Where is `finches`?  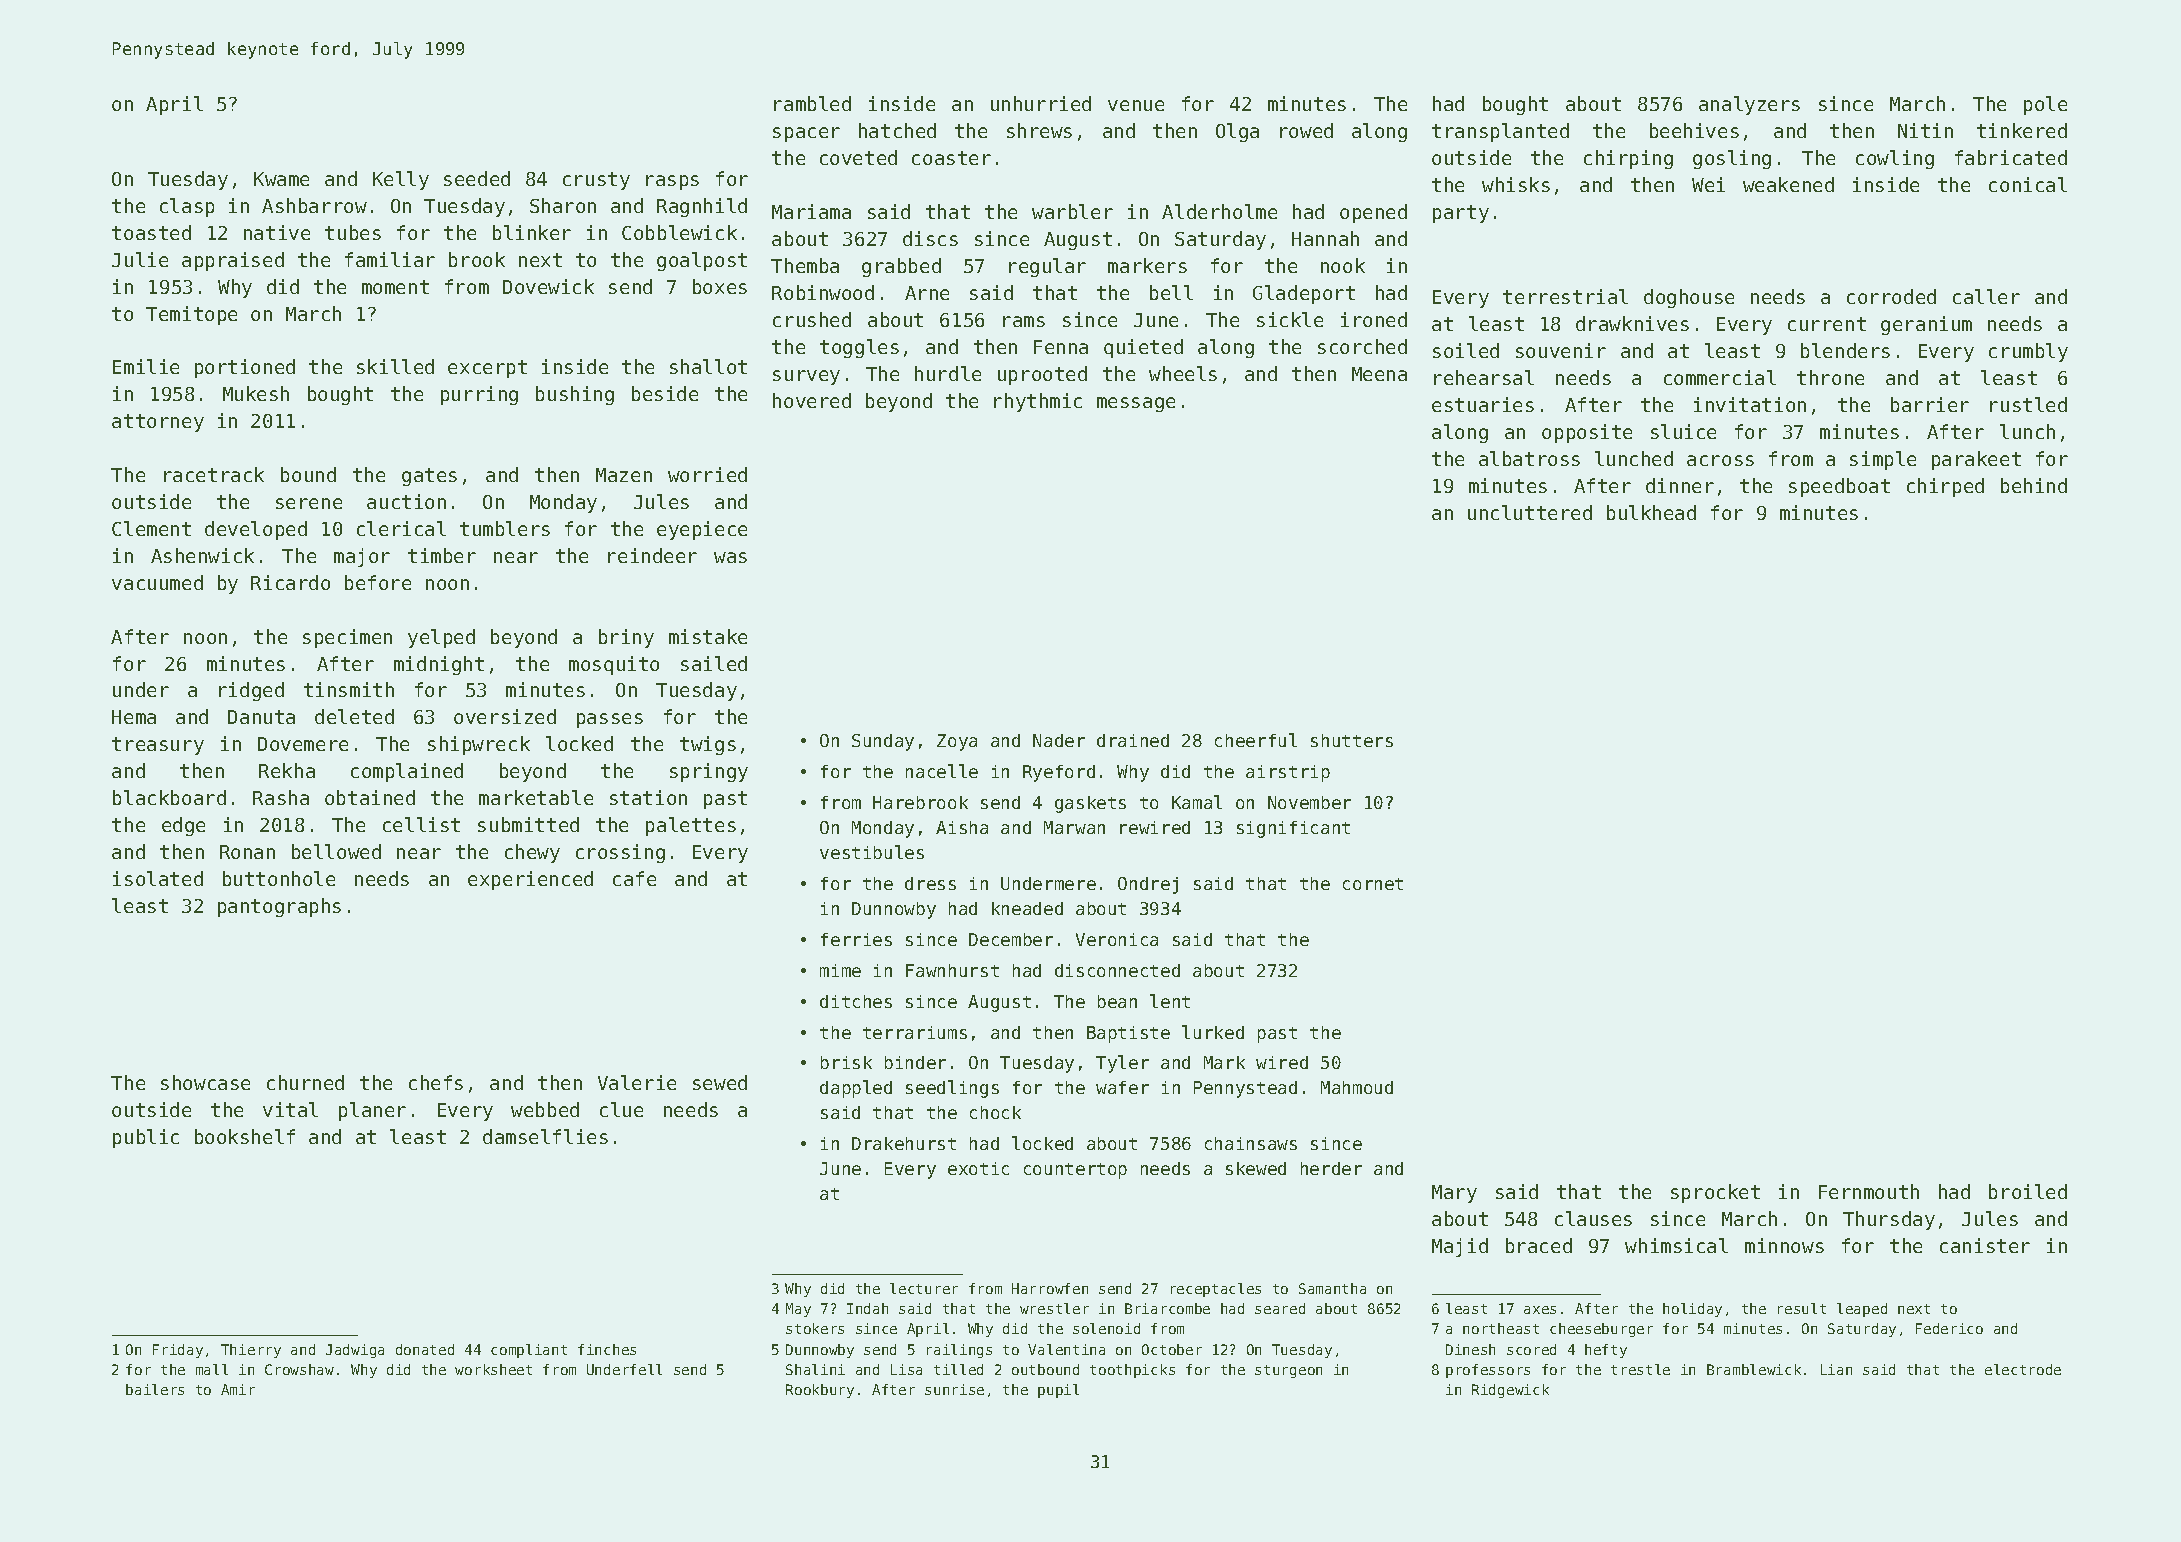 finches is located at coordinates (607, 1349).
